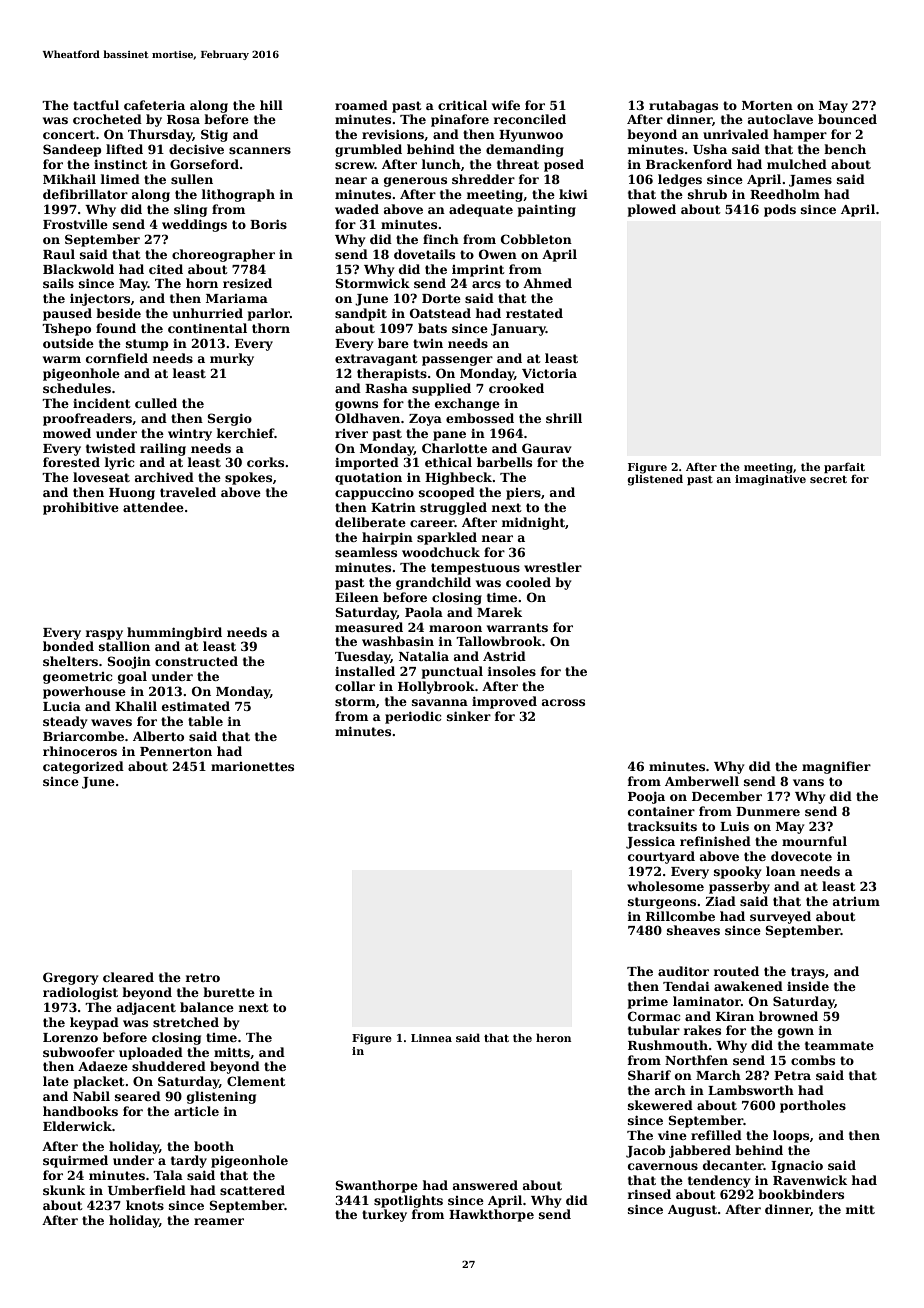 The width and height of the screenshot is (924, 1308). I want to click on roamed, so click(361, 105).
